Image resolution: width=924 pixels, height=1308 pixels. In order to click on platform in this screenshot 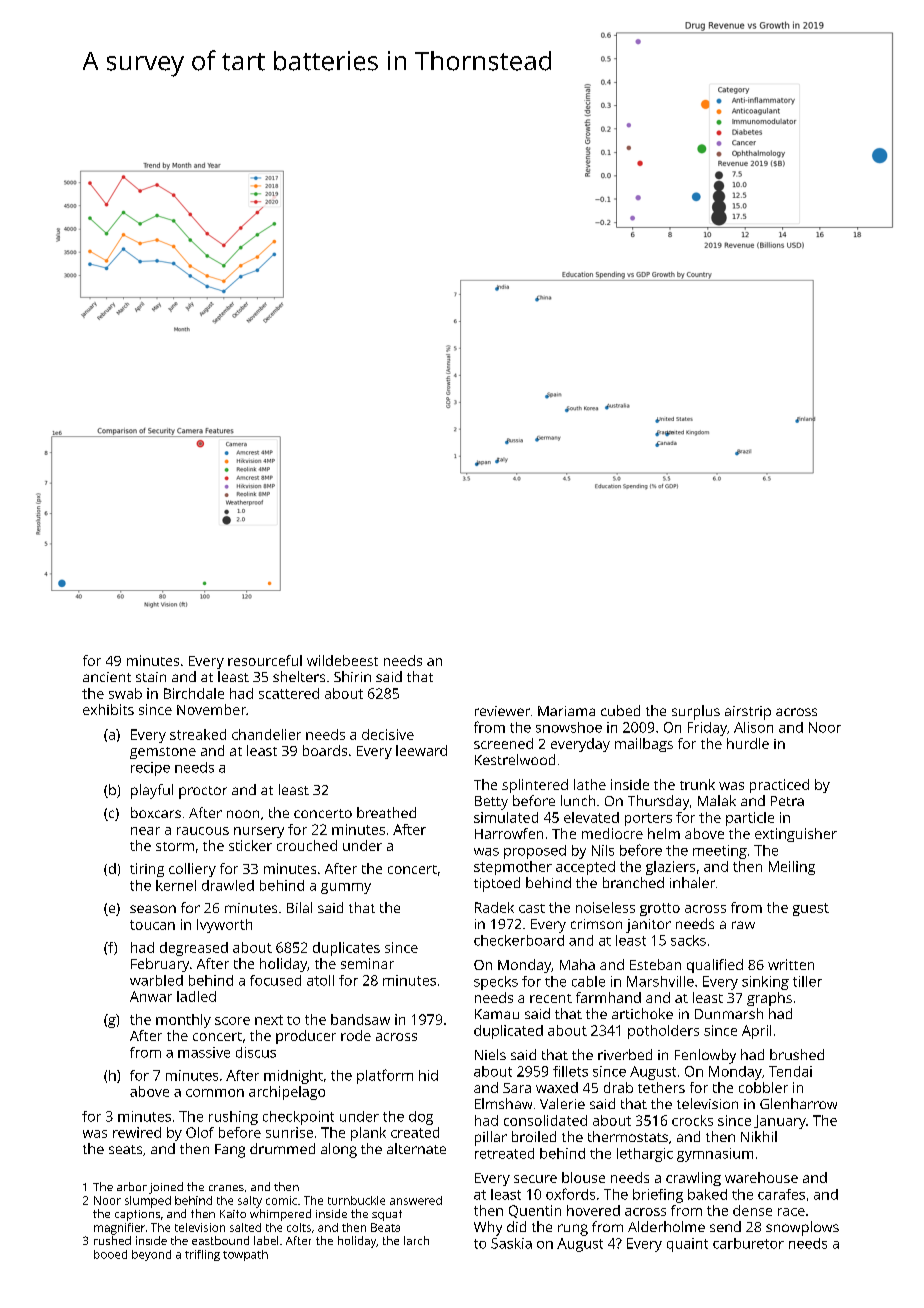, I will do `click(385, 1076)`.
